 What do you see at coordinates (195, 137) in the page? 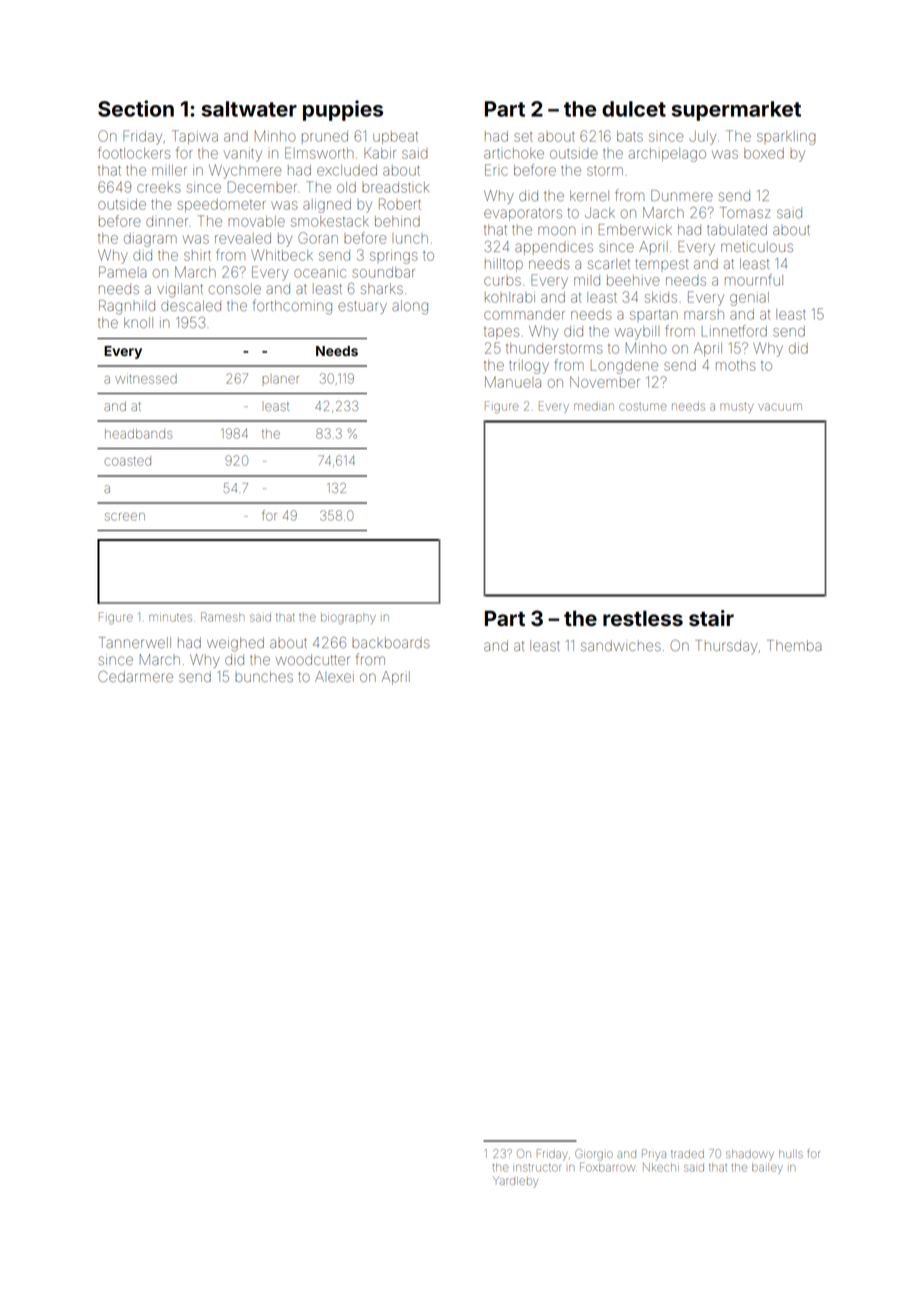
I see `Tapiwa` at bounding box center [195, 137].
